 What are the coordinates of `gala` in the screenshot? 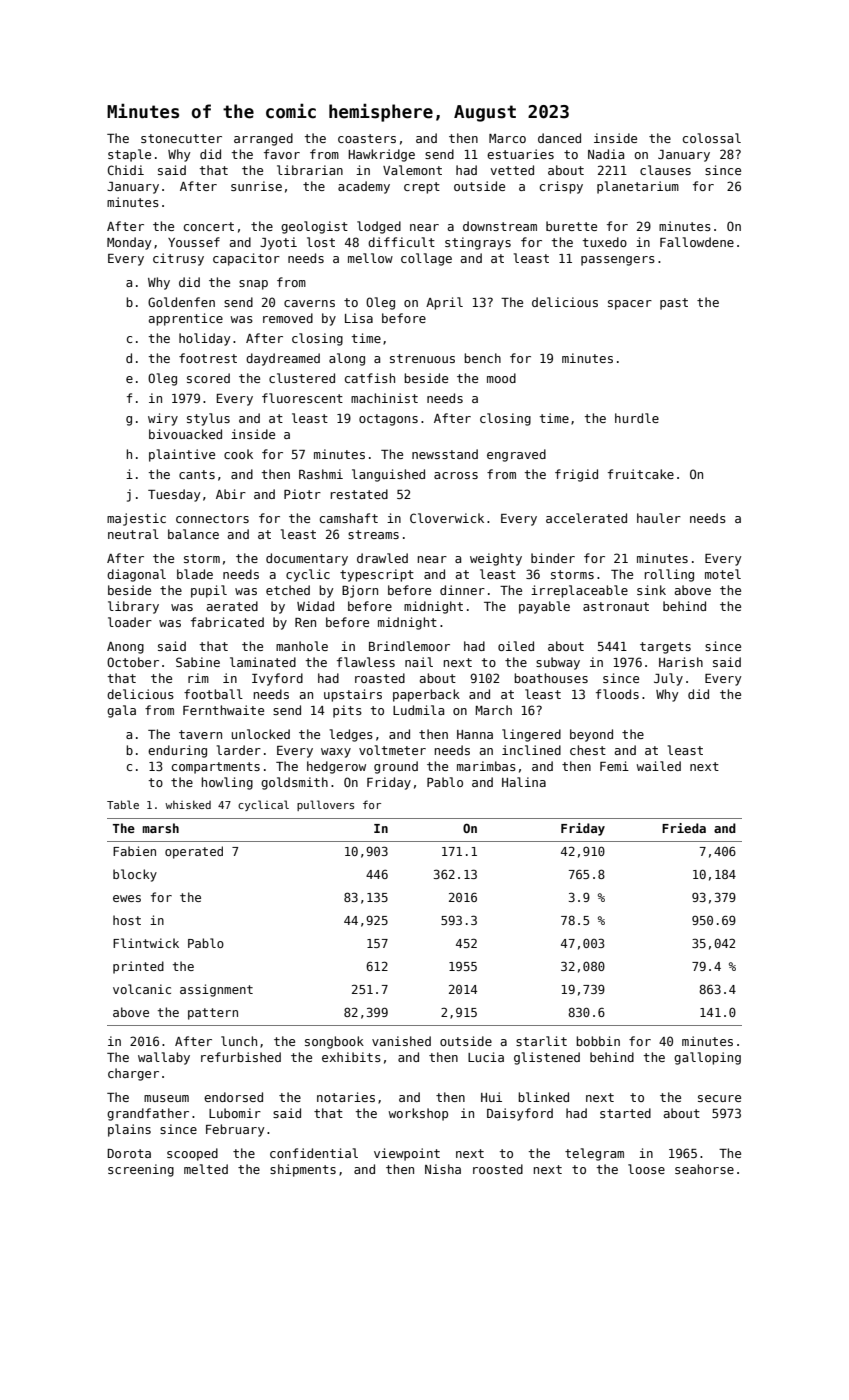 It's located at (121, 711).
